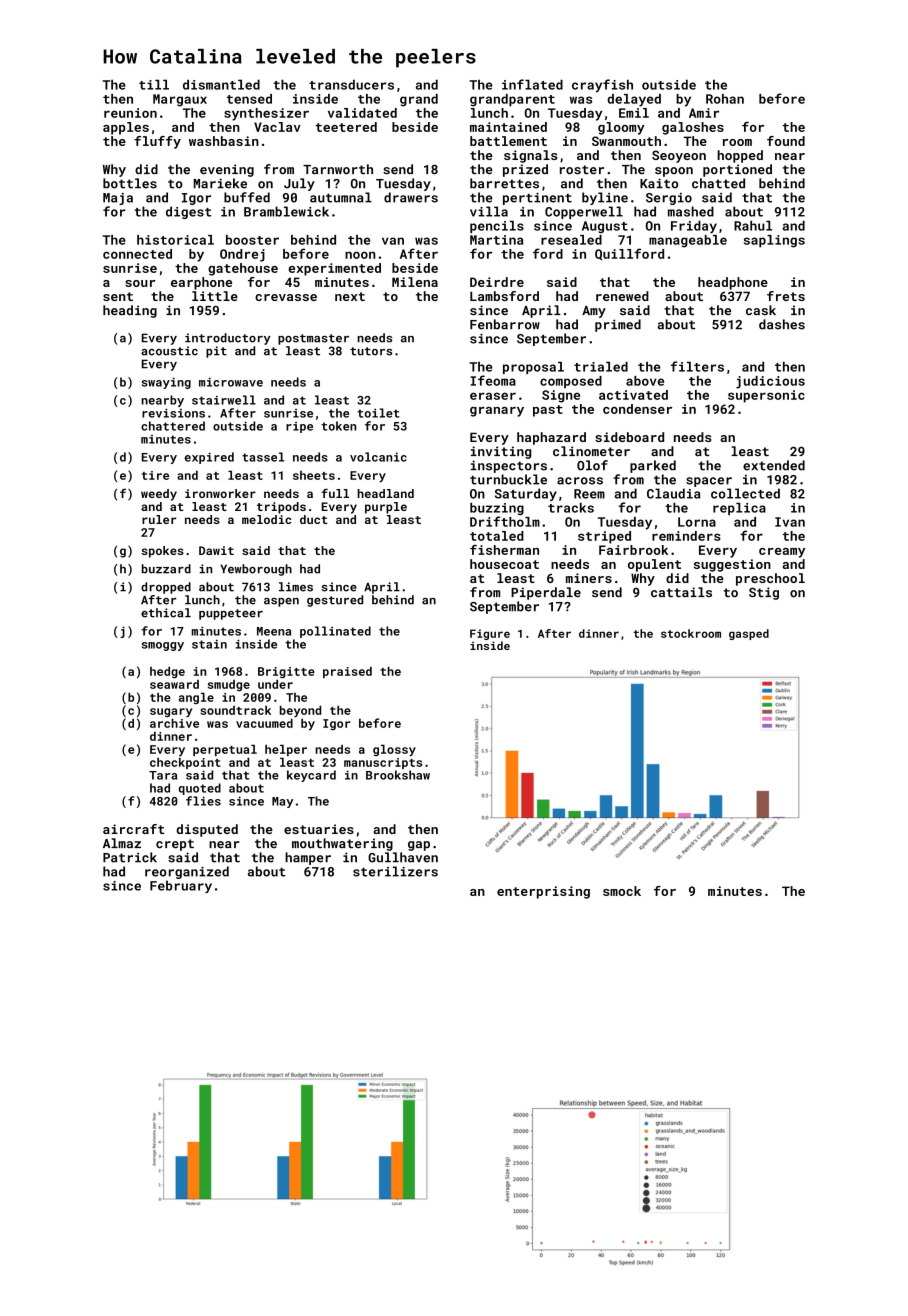 The width and height of the screenshot is (908, 1316). Describe the element at coordinates (371, 351) in the screenshot. I see `tutors` at that location.
